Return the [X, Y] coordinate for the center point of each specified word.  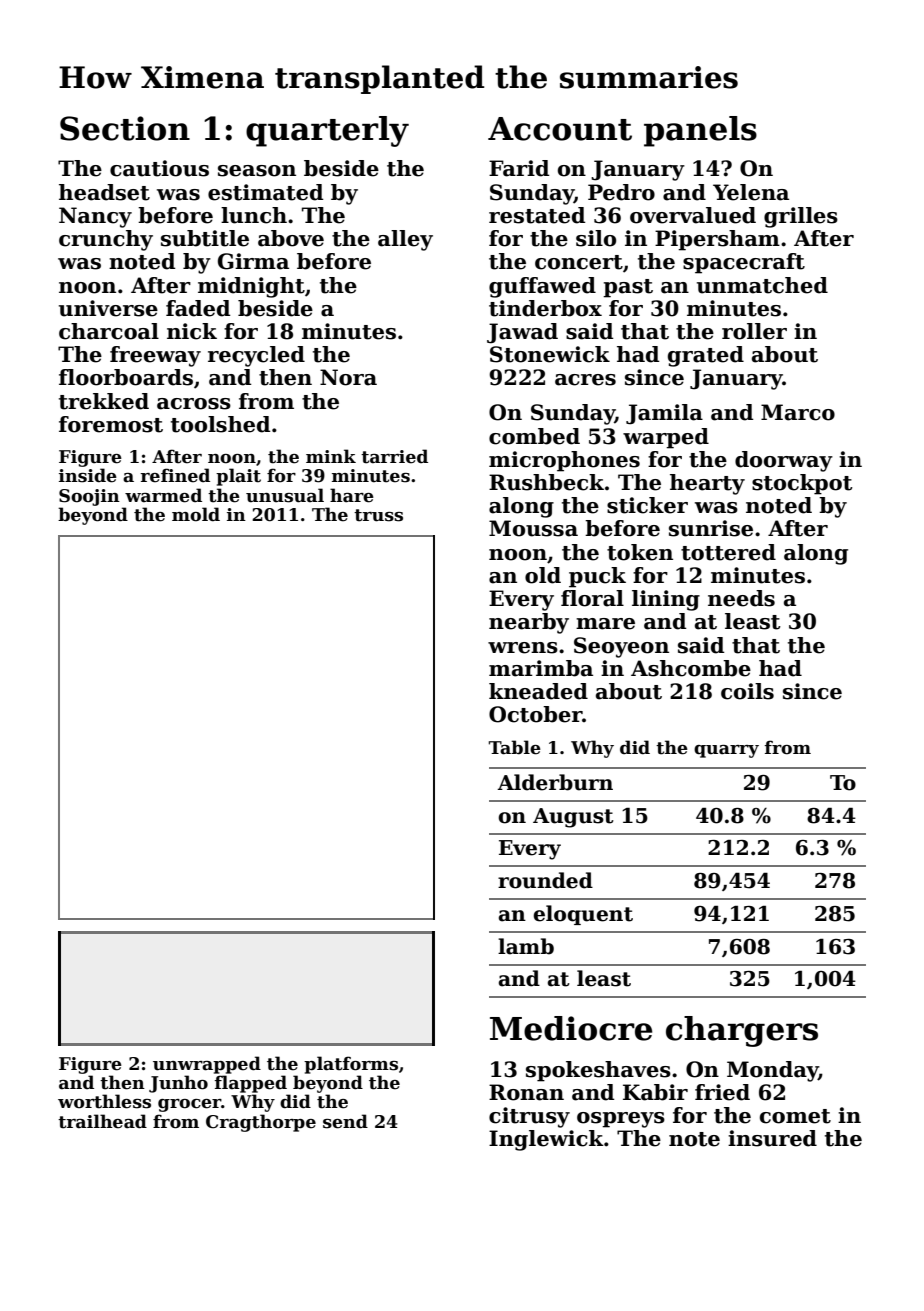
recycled [256, 356]
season [257, 171]
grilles [801, 217]
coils [747, 691]
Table [515, 747]
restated [537, 215]
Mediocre [571, 1028]
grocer [189, 1105]
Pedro [621, 192]
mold [196, 514]
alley [405, 240]
